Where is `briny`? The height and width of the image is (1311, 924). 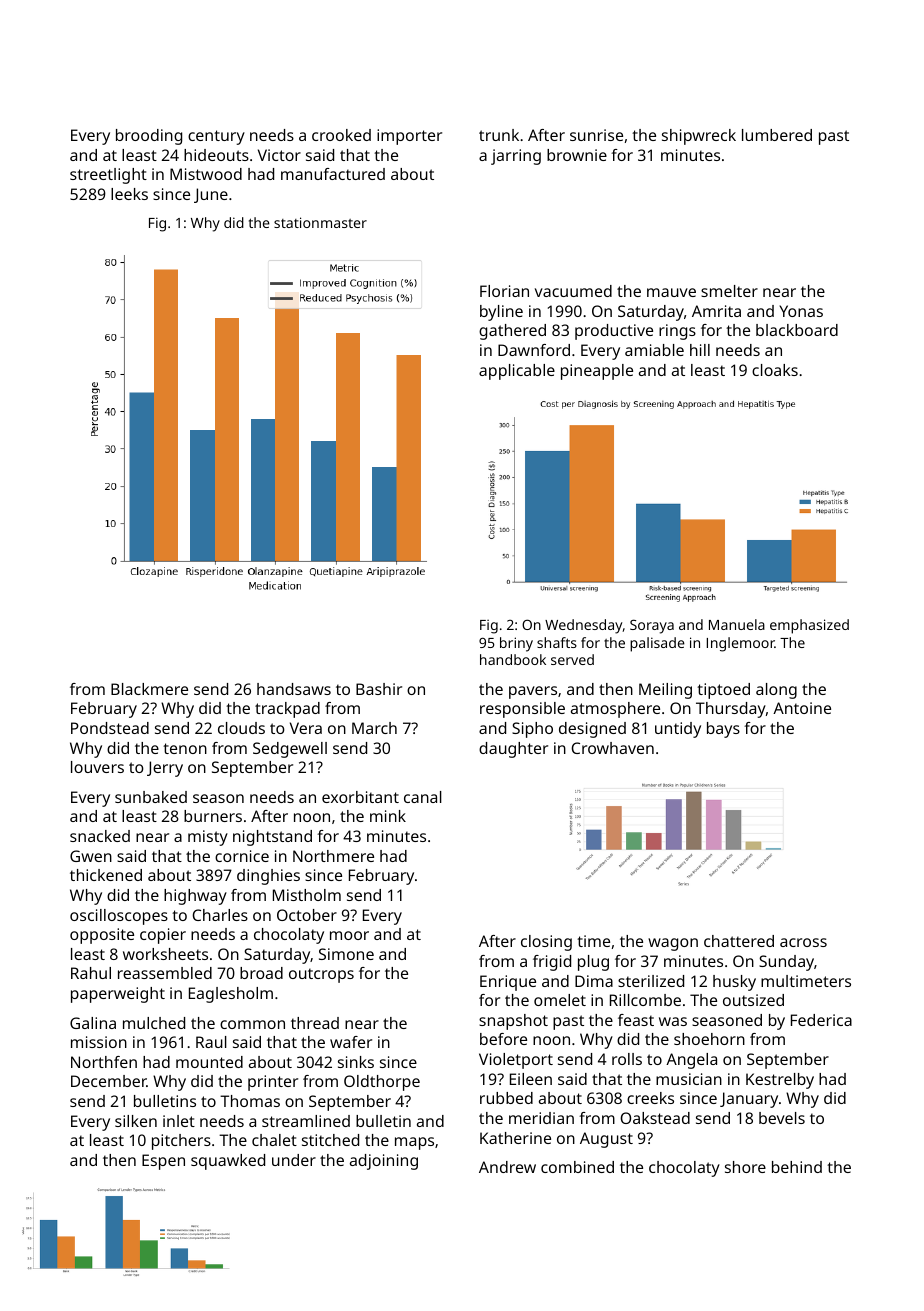 briny is located at coordinates (516, 644).
